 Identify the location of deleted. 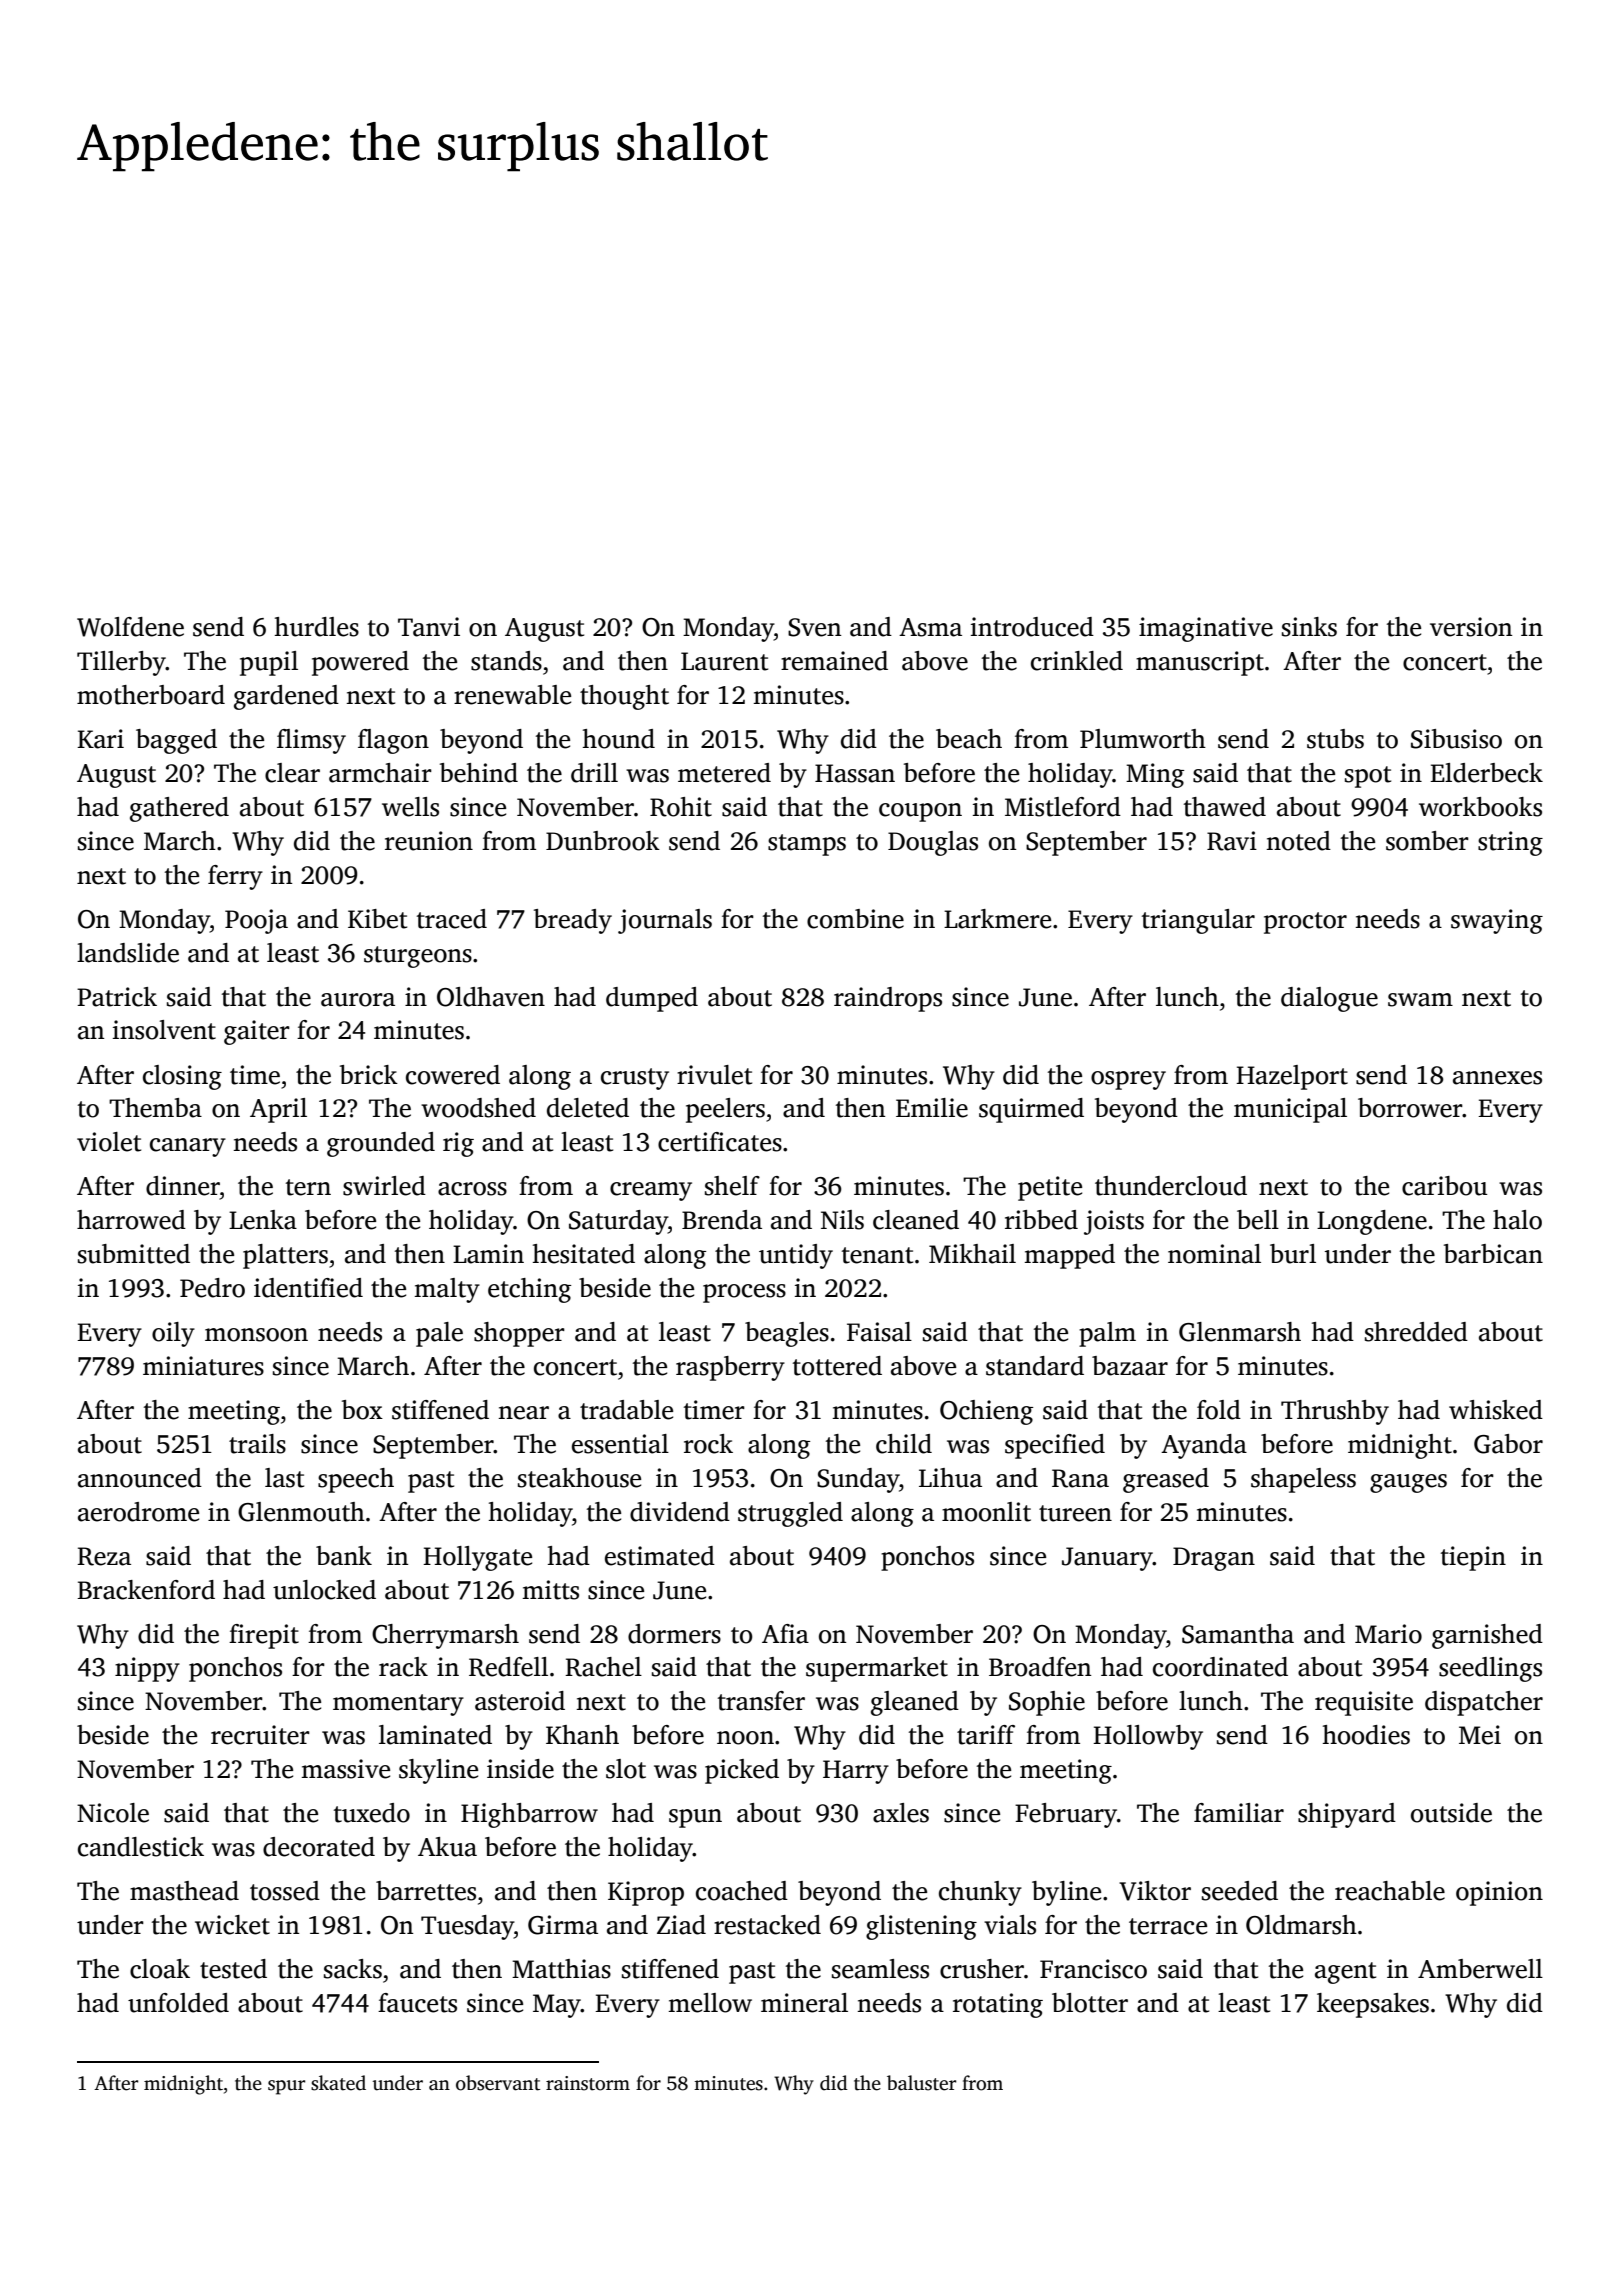
(588, 1108).
